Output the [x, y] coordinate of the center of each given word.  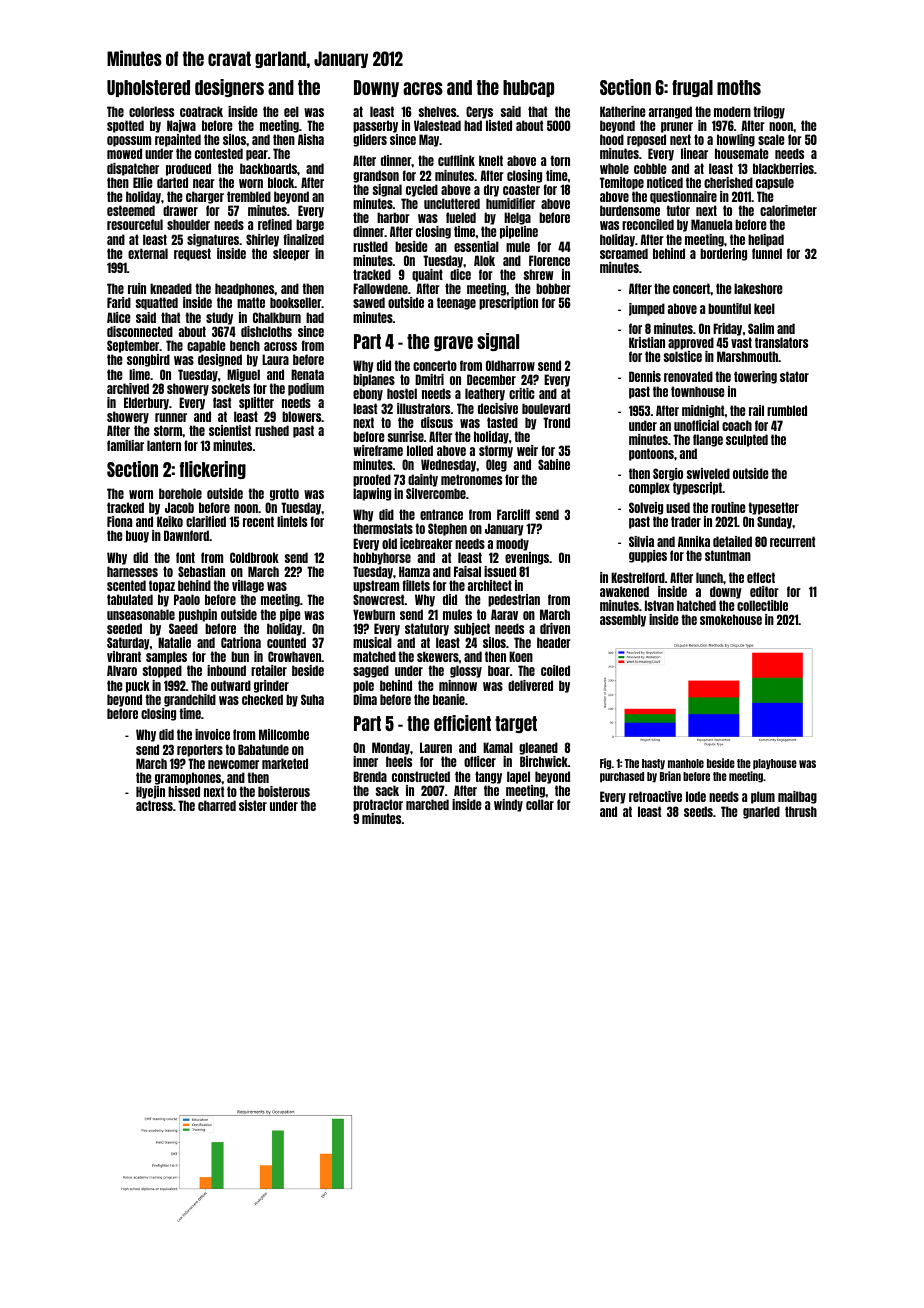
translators [781, 342]
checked [262, 699]
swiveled [708, 473]
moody [512, 544]
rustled [370, 246]
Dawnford [186, 535]
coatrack [201, 111]
